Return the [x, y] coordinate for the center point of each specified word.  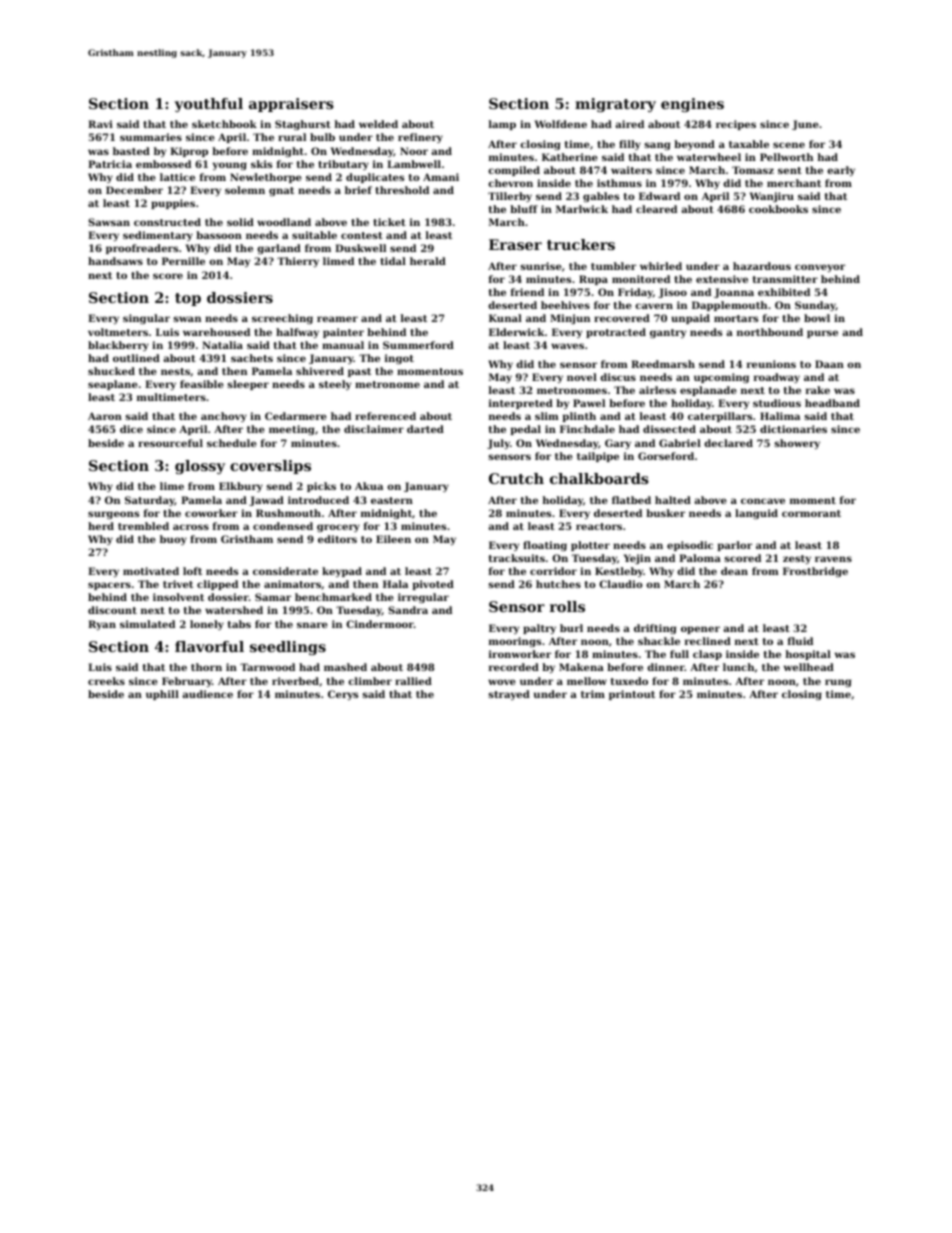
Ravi [100, 124]
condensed [283, 526]
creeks [106, 681]
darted [425, 429]
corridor [553, 571]
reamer [337, 319]
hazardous [762, 266]
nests [175, 371]
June [805, 125]
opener [700, 630]
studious [777, 403]
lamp [502, 125]
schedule [232, 443]
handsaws [115, 261]
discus [618, 377]
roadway [777, 378]
